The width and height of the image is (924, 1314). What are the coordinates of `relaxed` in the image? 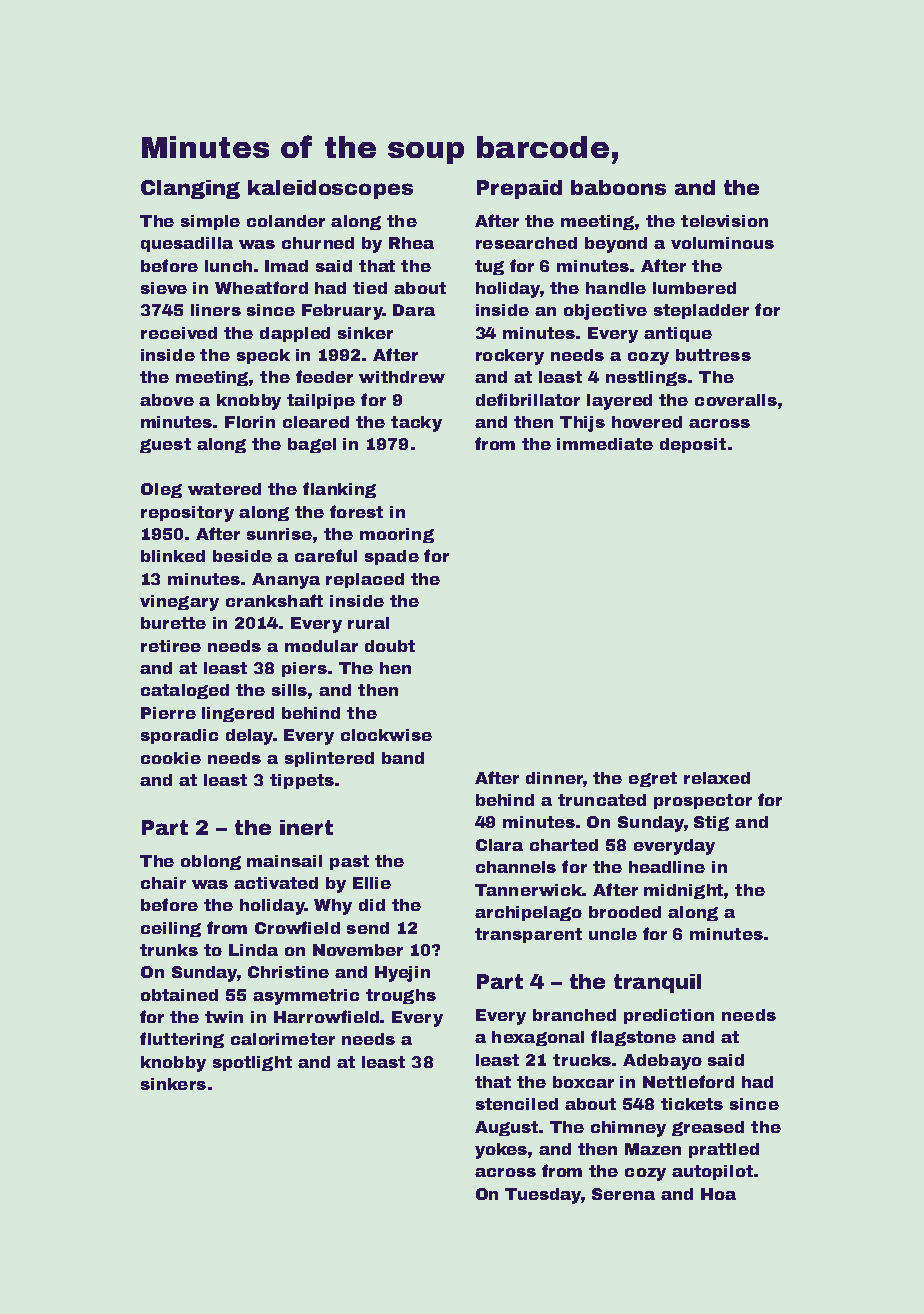 It's located at (717, 778).
